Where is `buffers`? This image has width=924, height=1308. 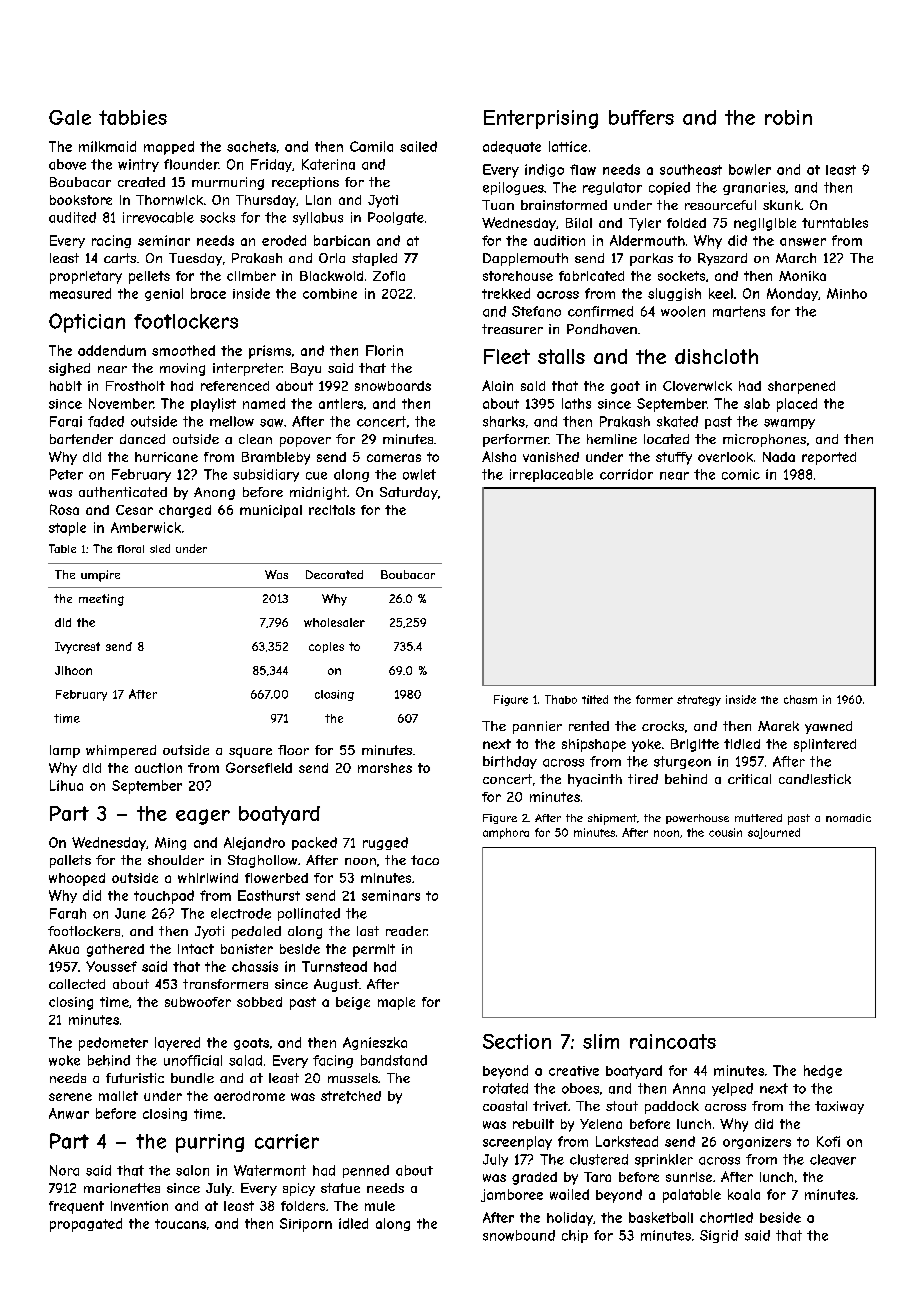 buffers is located at coordinates (641, 117).
